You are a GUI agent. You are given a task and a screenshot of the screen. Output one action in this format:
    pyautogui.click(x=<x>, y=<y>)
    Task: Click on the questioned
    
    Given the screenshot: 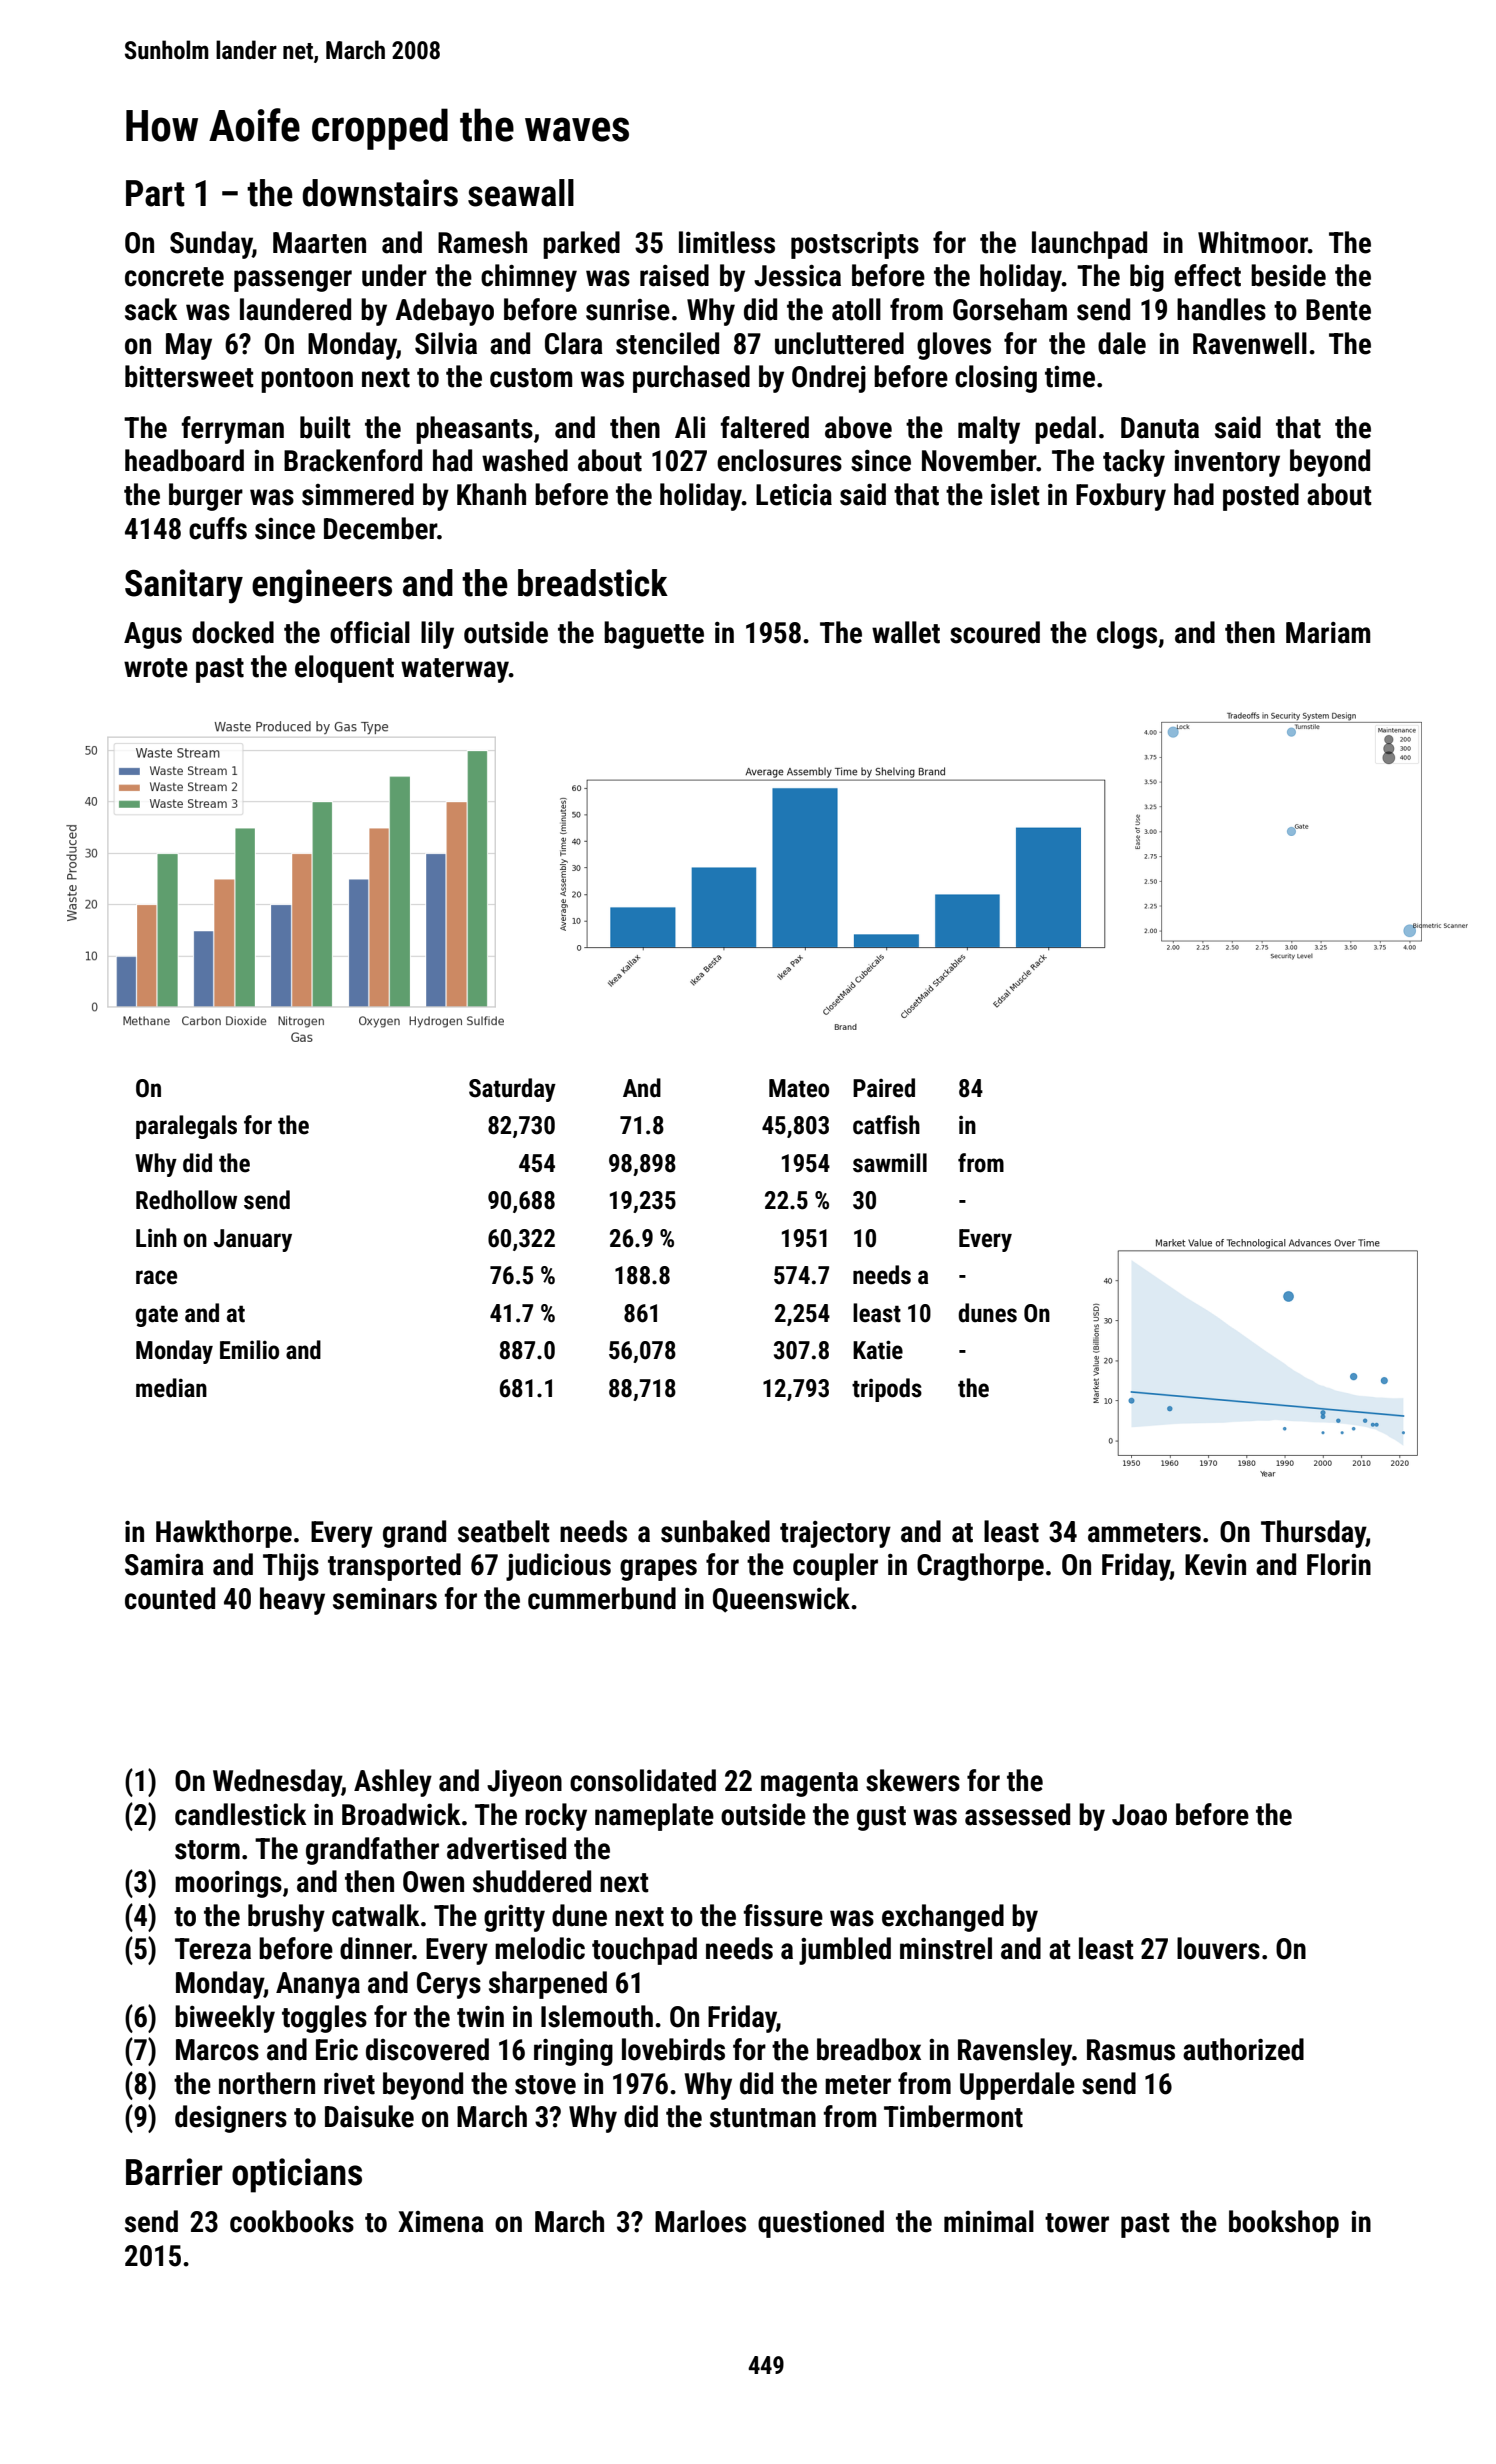 What is the action you would take?
    pyautogui.click(x=821, y=2224)
